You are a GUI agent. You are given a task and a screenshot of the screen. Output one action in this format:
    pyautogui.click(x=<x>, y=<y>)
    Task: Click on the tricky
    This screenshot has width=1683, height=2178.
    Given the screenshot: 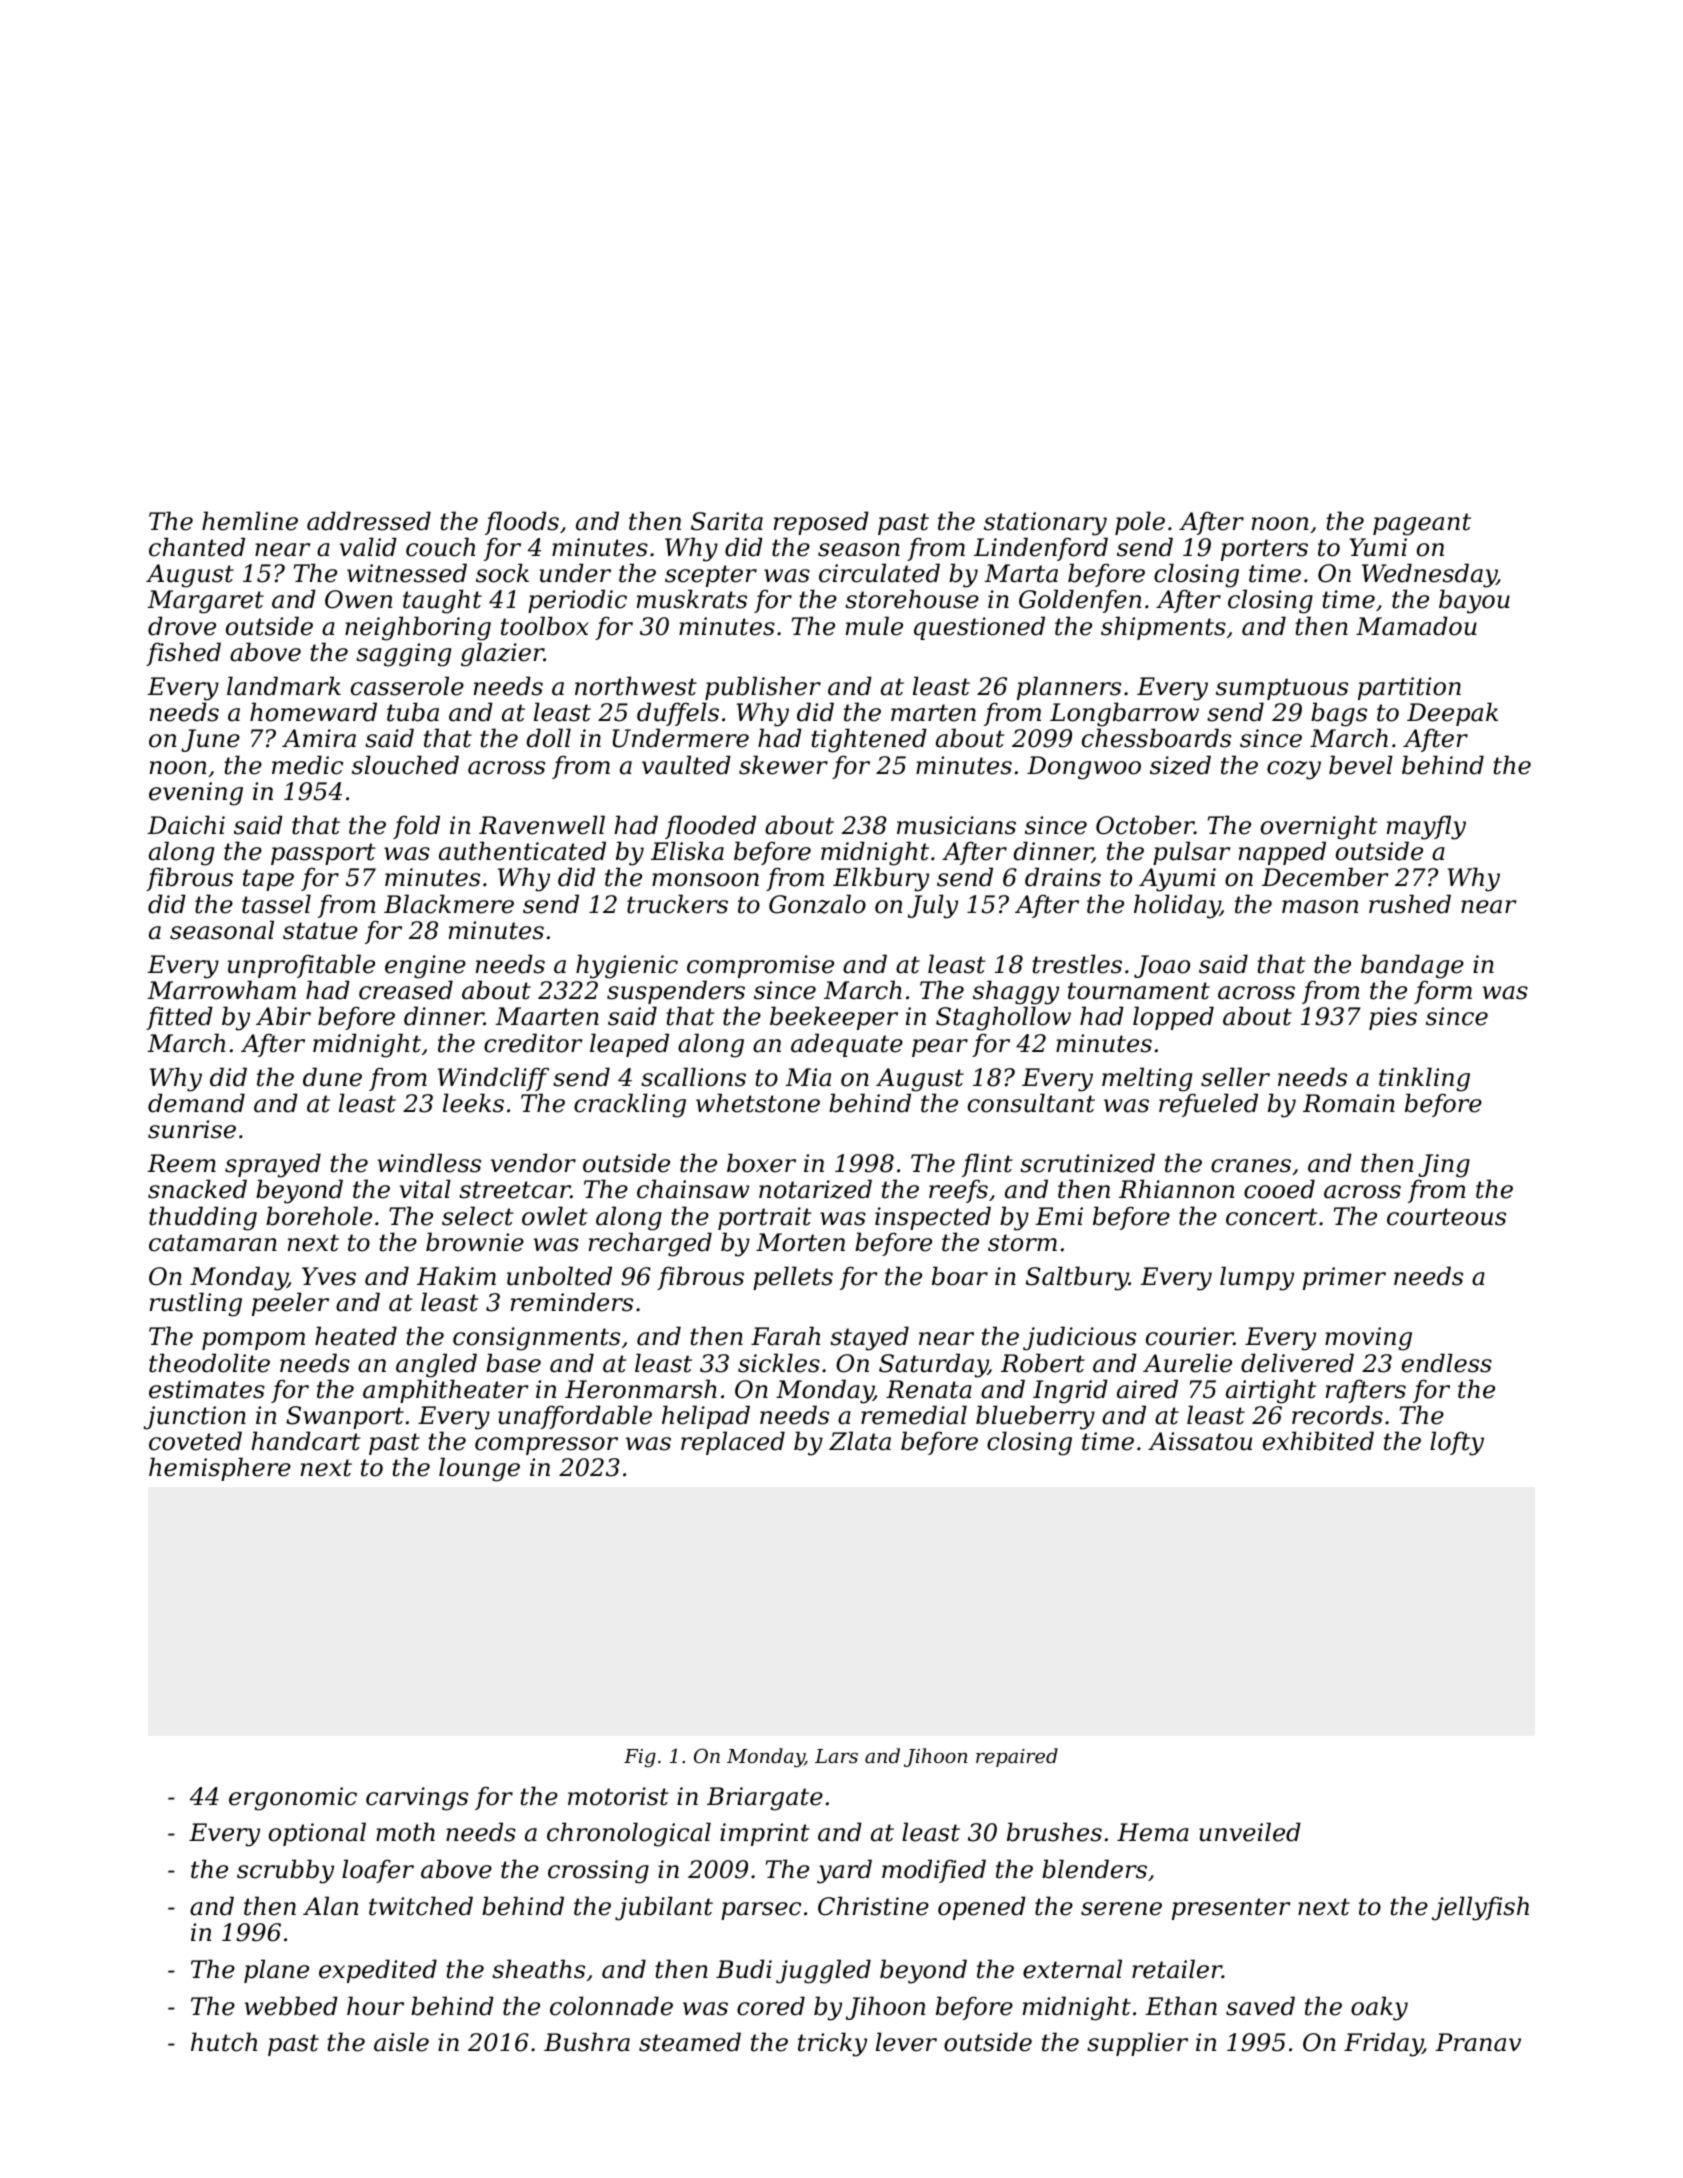 What is the action you would take?
    pyautogui.click(x=832, y=2044)
